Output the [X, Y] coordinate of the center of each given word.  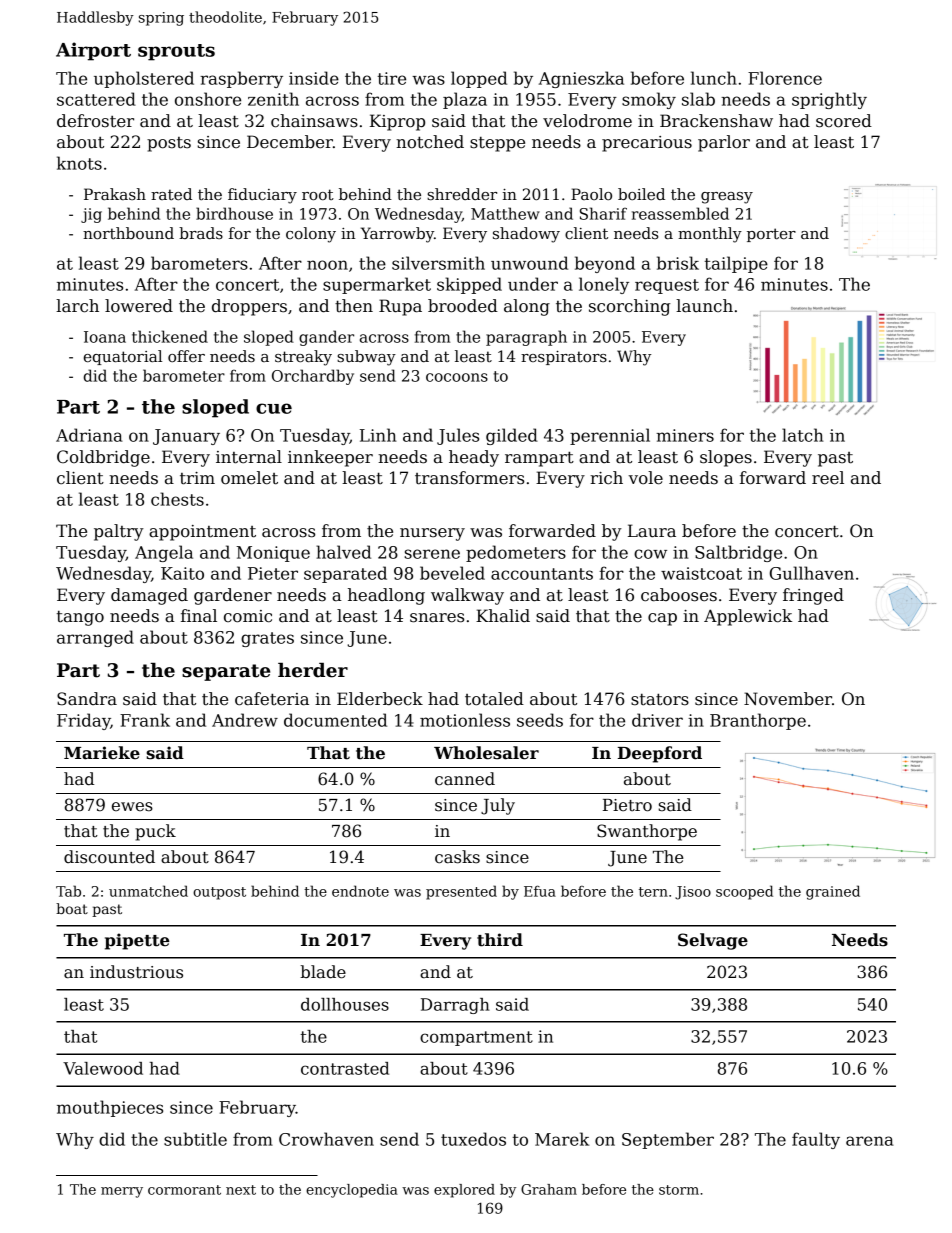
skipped [469, 285]
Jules [458, 436]
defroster [95, 121]
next [241, 1190]
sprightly [829, 100]
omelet [249, 478]
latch [802, 435]
